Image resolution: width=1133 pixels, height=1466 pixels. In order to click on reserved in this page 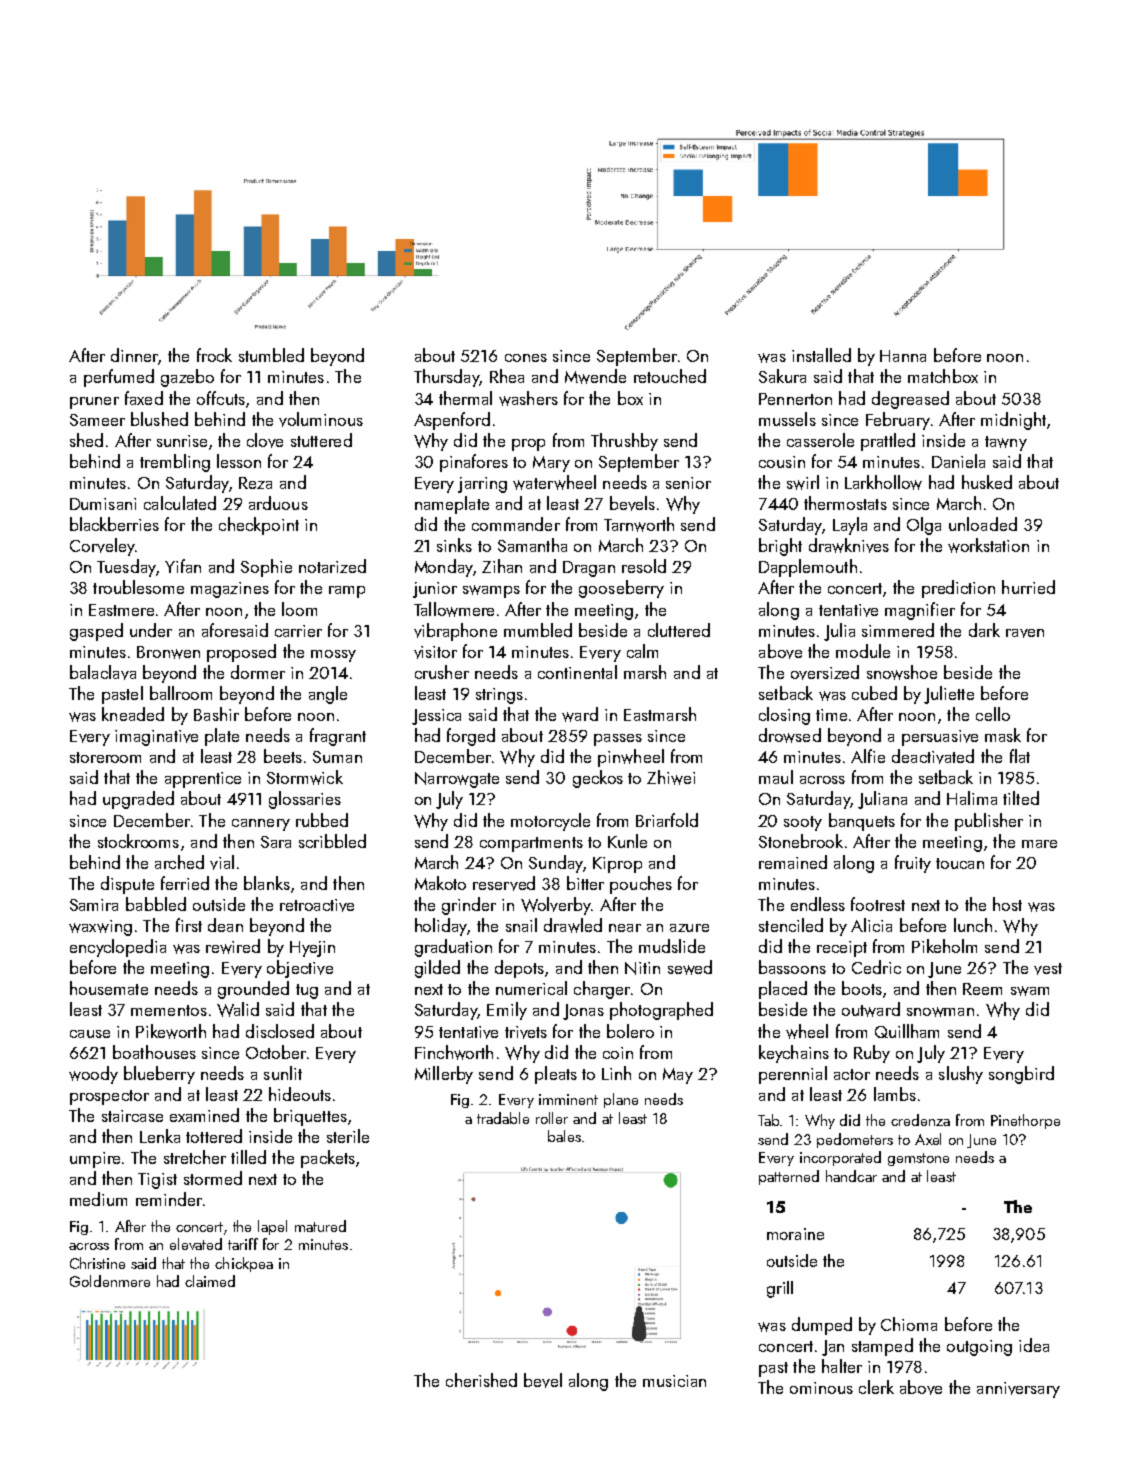, I will do `click(504, 883)`.
